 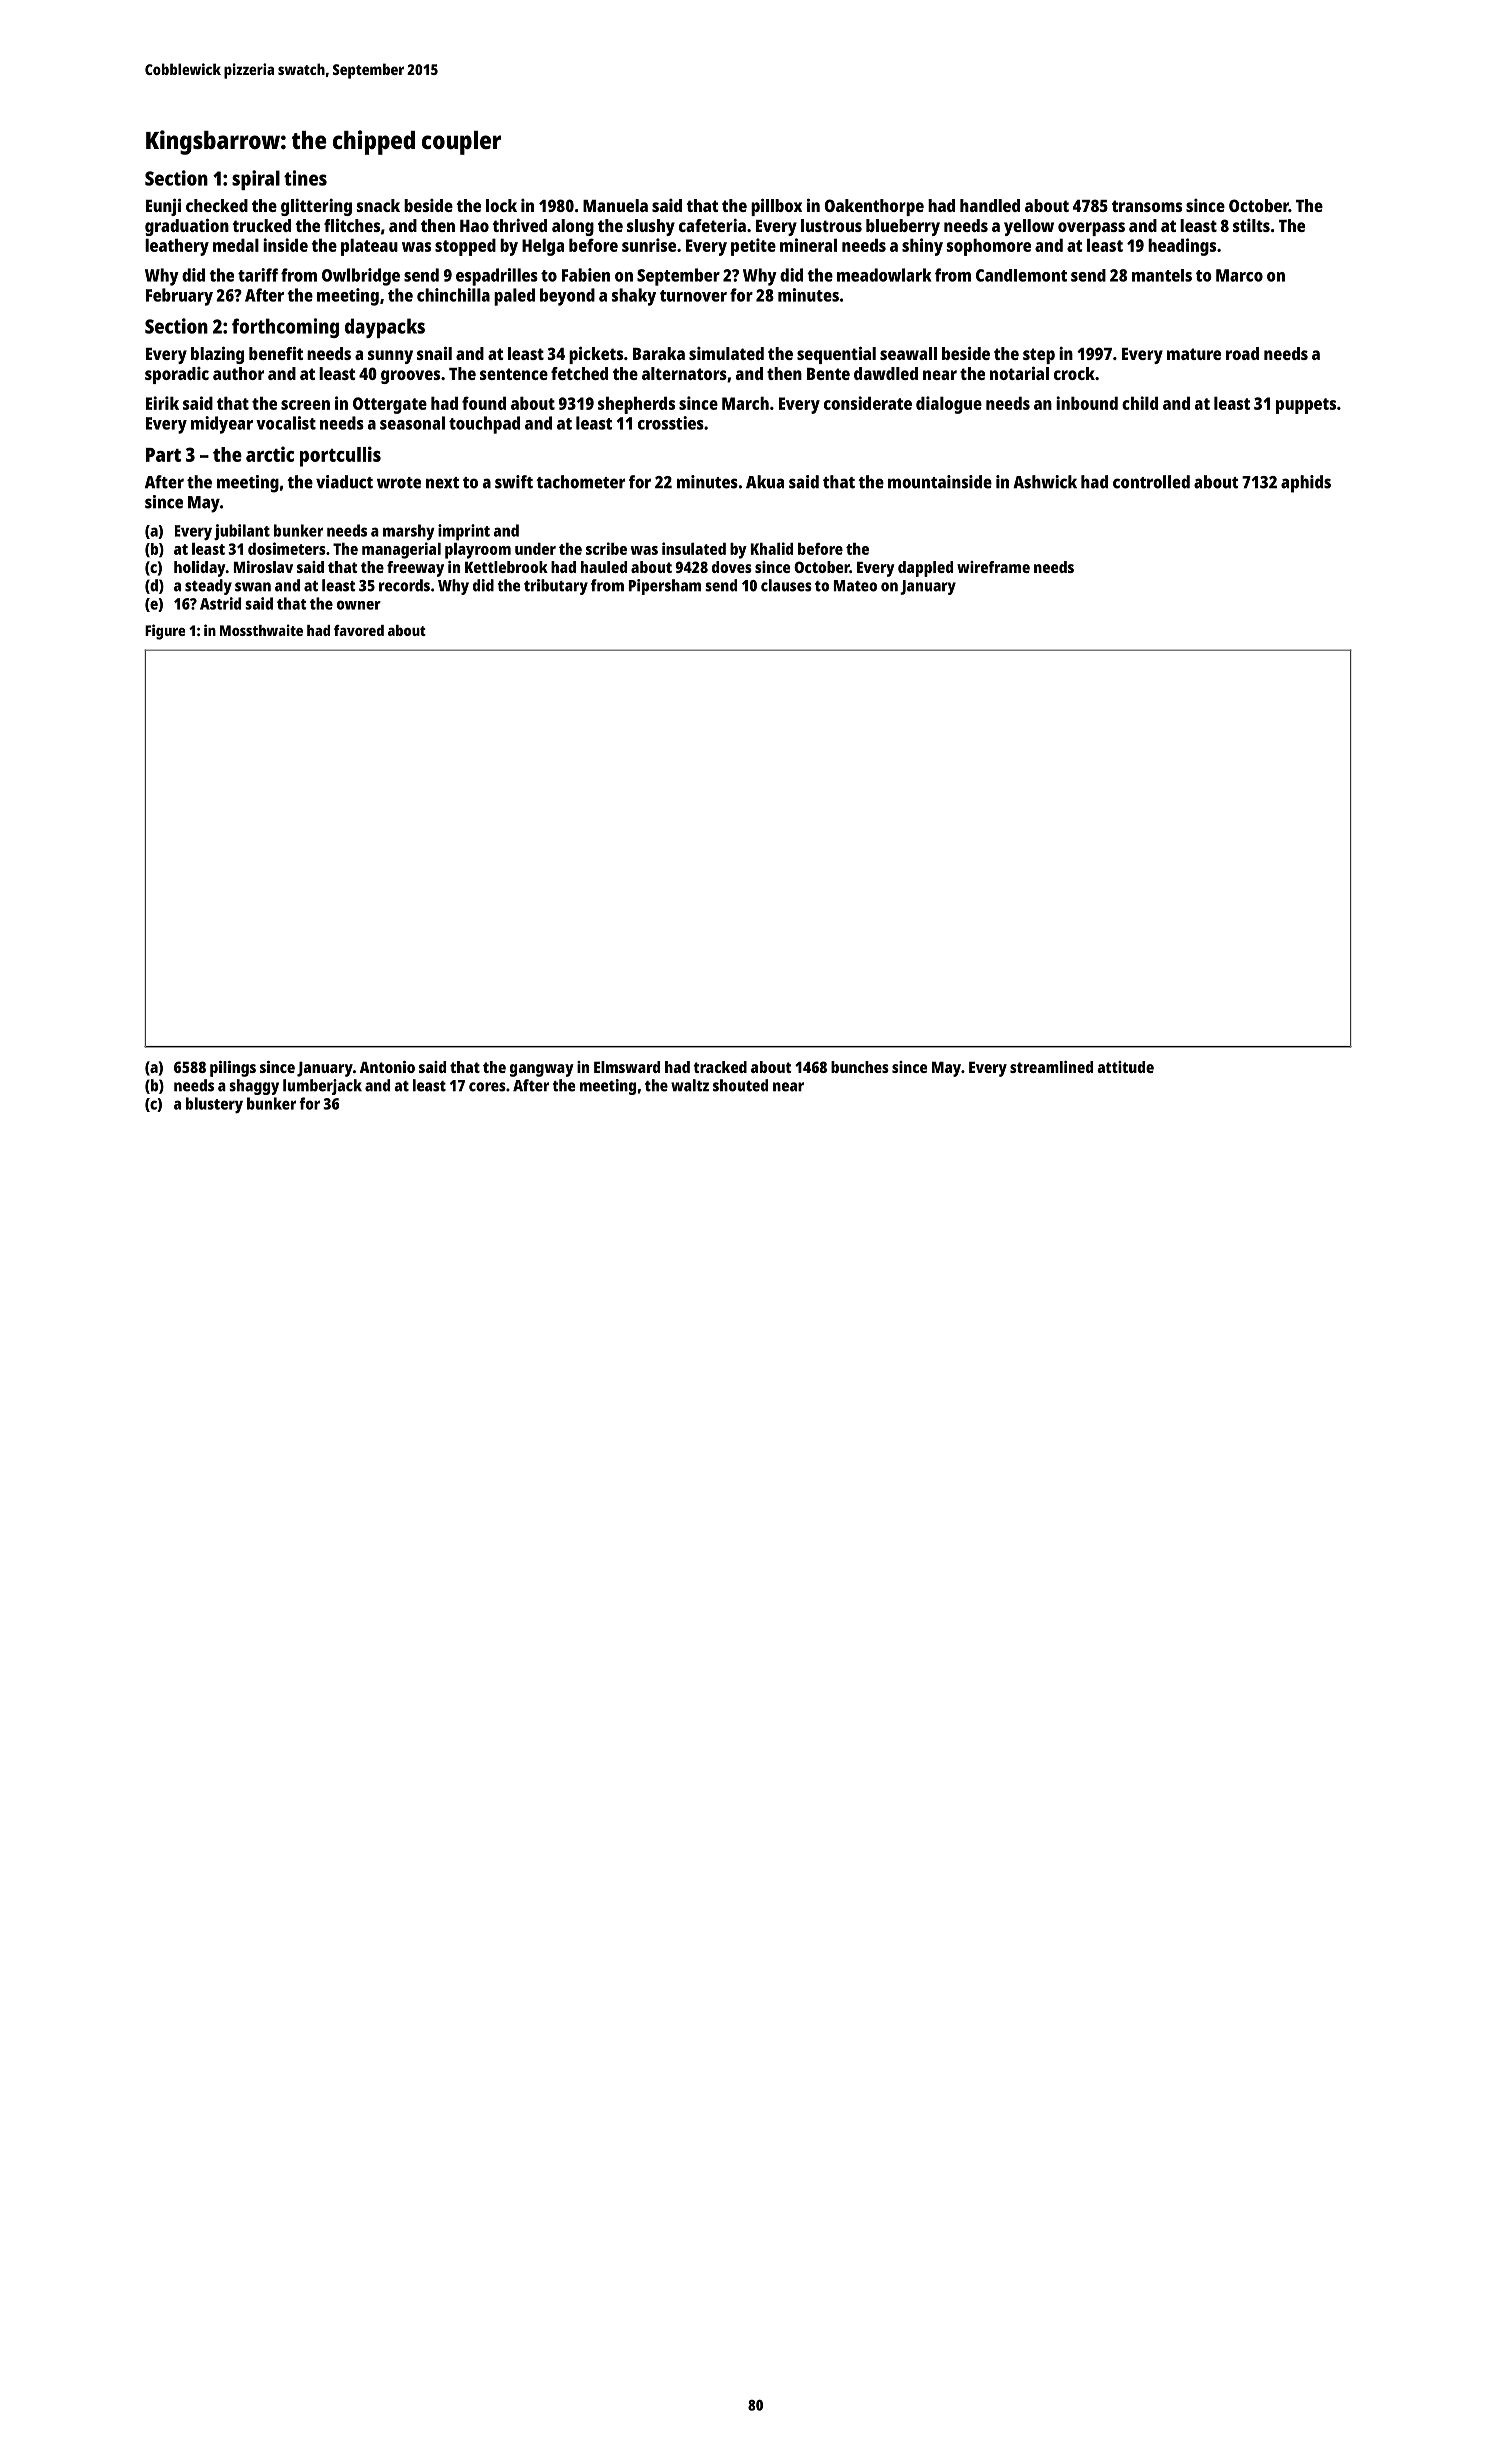 What do you see at coordinates (665, 587) in the screenshot?
I see `Pipersham` at bounding box center [665, 587].
